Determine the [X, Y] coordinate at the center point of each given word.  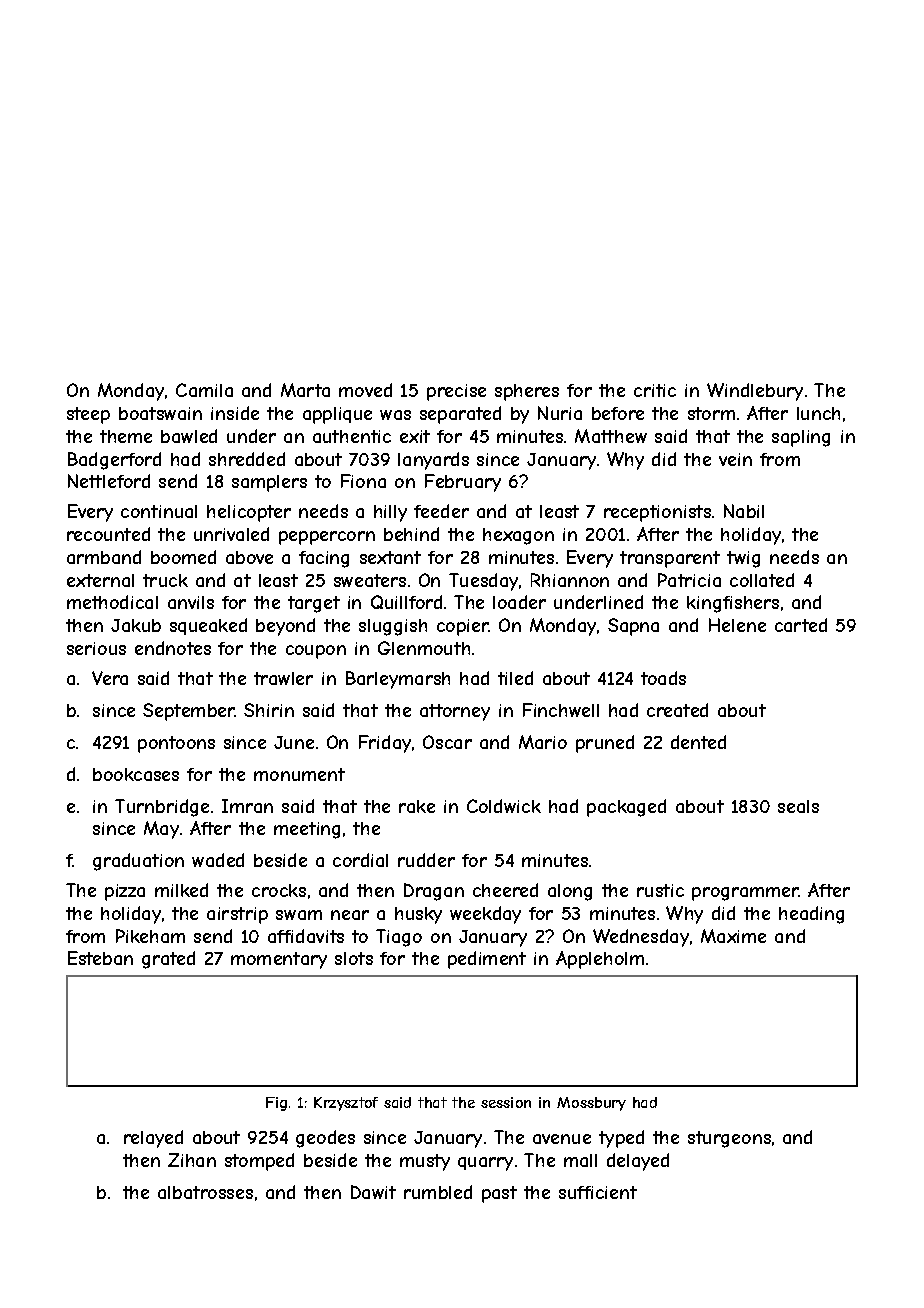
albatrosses [205, 1192]
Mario [543, 742]
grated [168, 960]
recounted [108, 534]
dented [698, 742]
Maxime [733, 936]
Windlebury [755, 392]
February [463, 483]
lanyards [433, 461]
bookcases [136, 774]
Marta [305, 390]
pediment [487, 960]
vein [735, 459]
